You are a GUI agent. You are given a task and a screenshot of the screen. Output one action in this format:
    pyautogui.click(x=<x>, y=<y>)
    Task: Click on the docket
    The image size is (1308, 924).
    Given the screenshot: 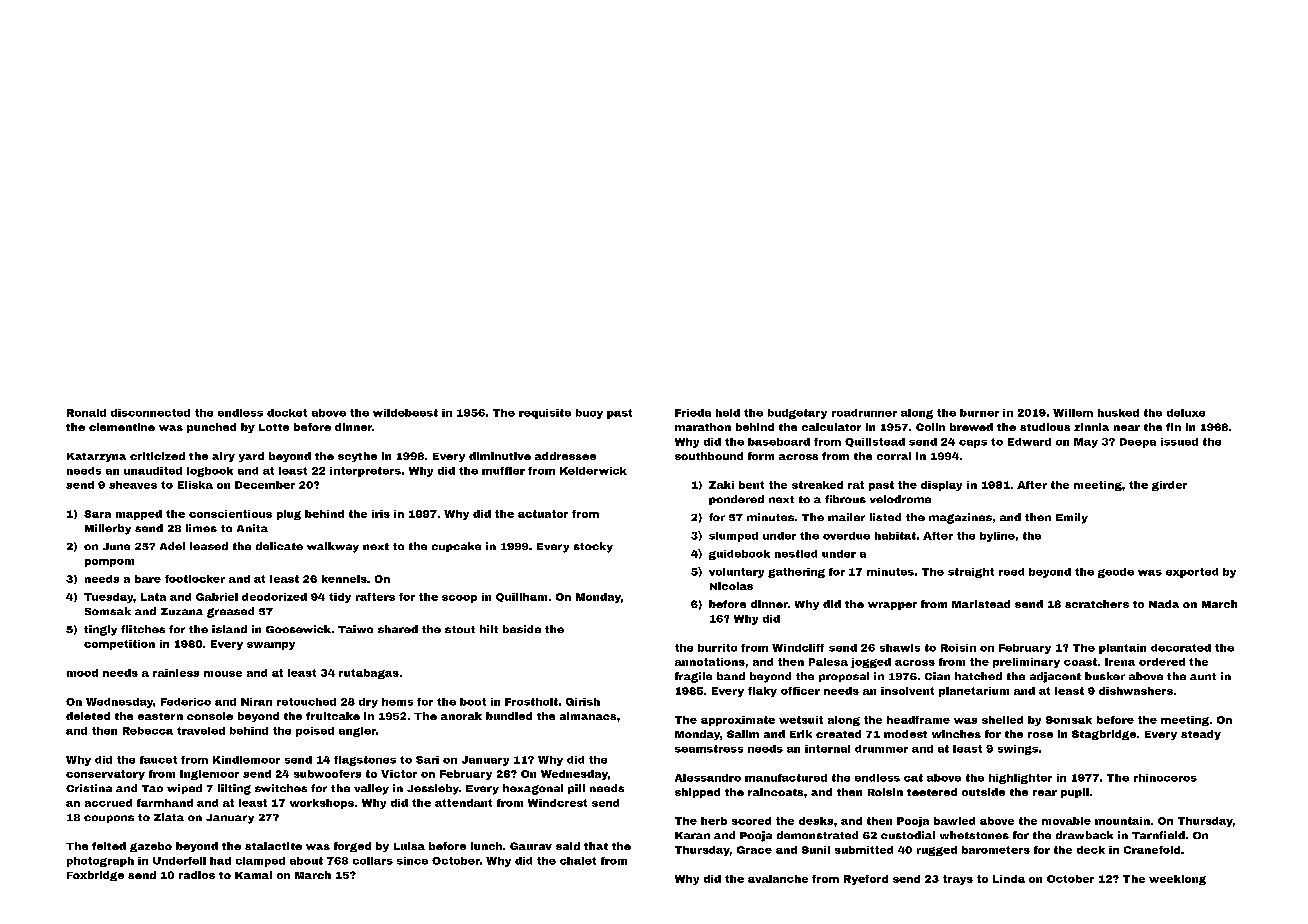 What is the action you would take?
    pyautogui.click(x=287, y=413)
